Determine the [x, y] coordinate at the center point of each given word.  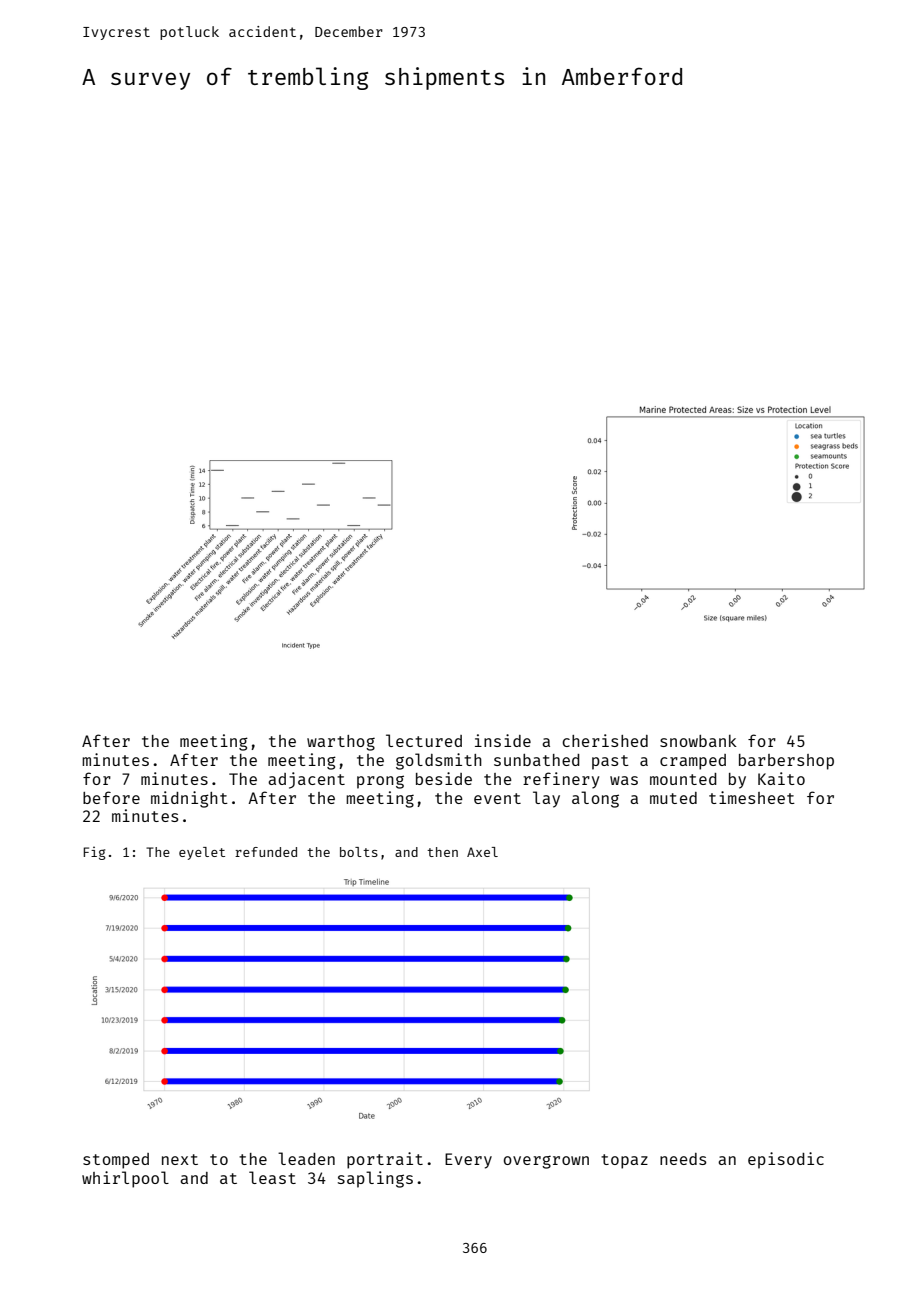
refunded [266, 852]
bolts [359, 852]
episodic [786, 1160]
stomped [116, 1161]
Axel [482, 852]
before [111, 797]
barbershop [786, 762]
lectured [424, 740]
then [442, 852]
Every [468, 1161]
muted [673, 798]
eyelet [202, 853]
